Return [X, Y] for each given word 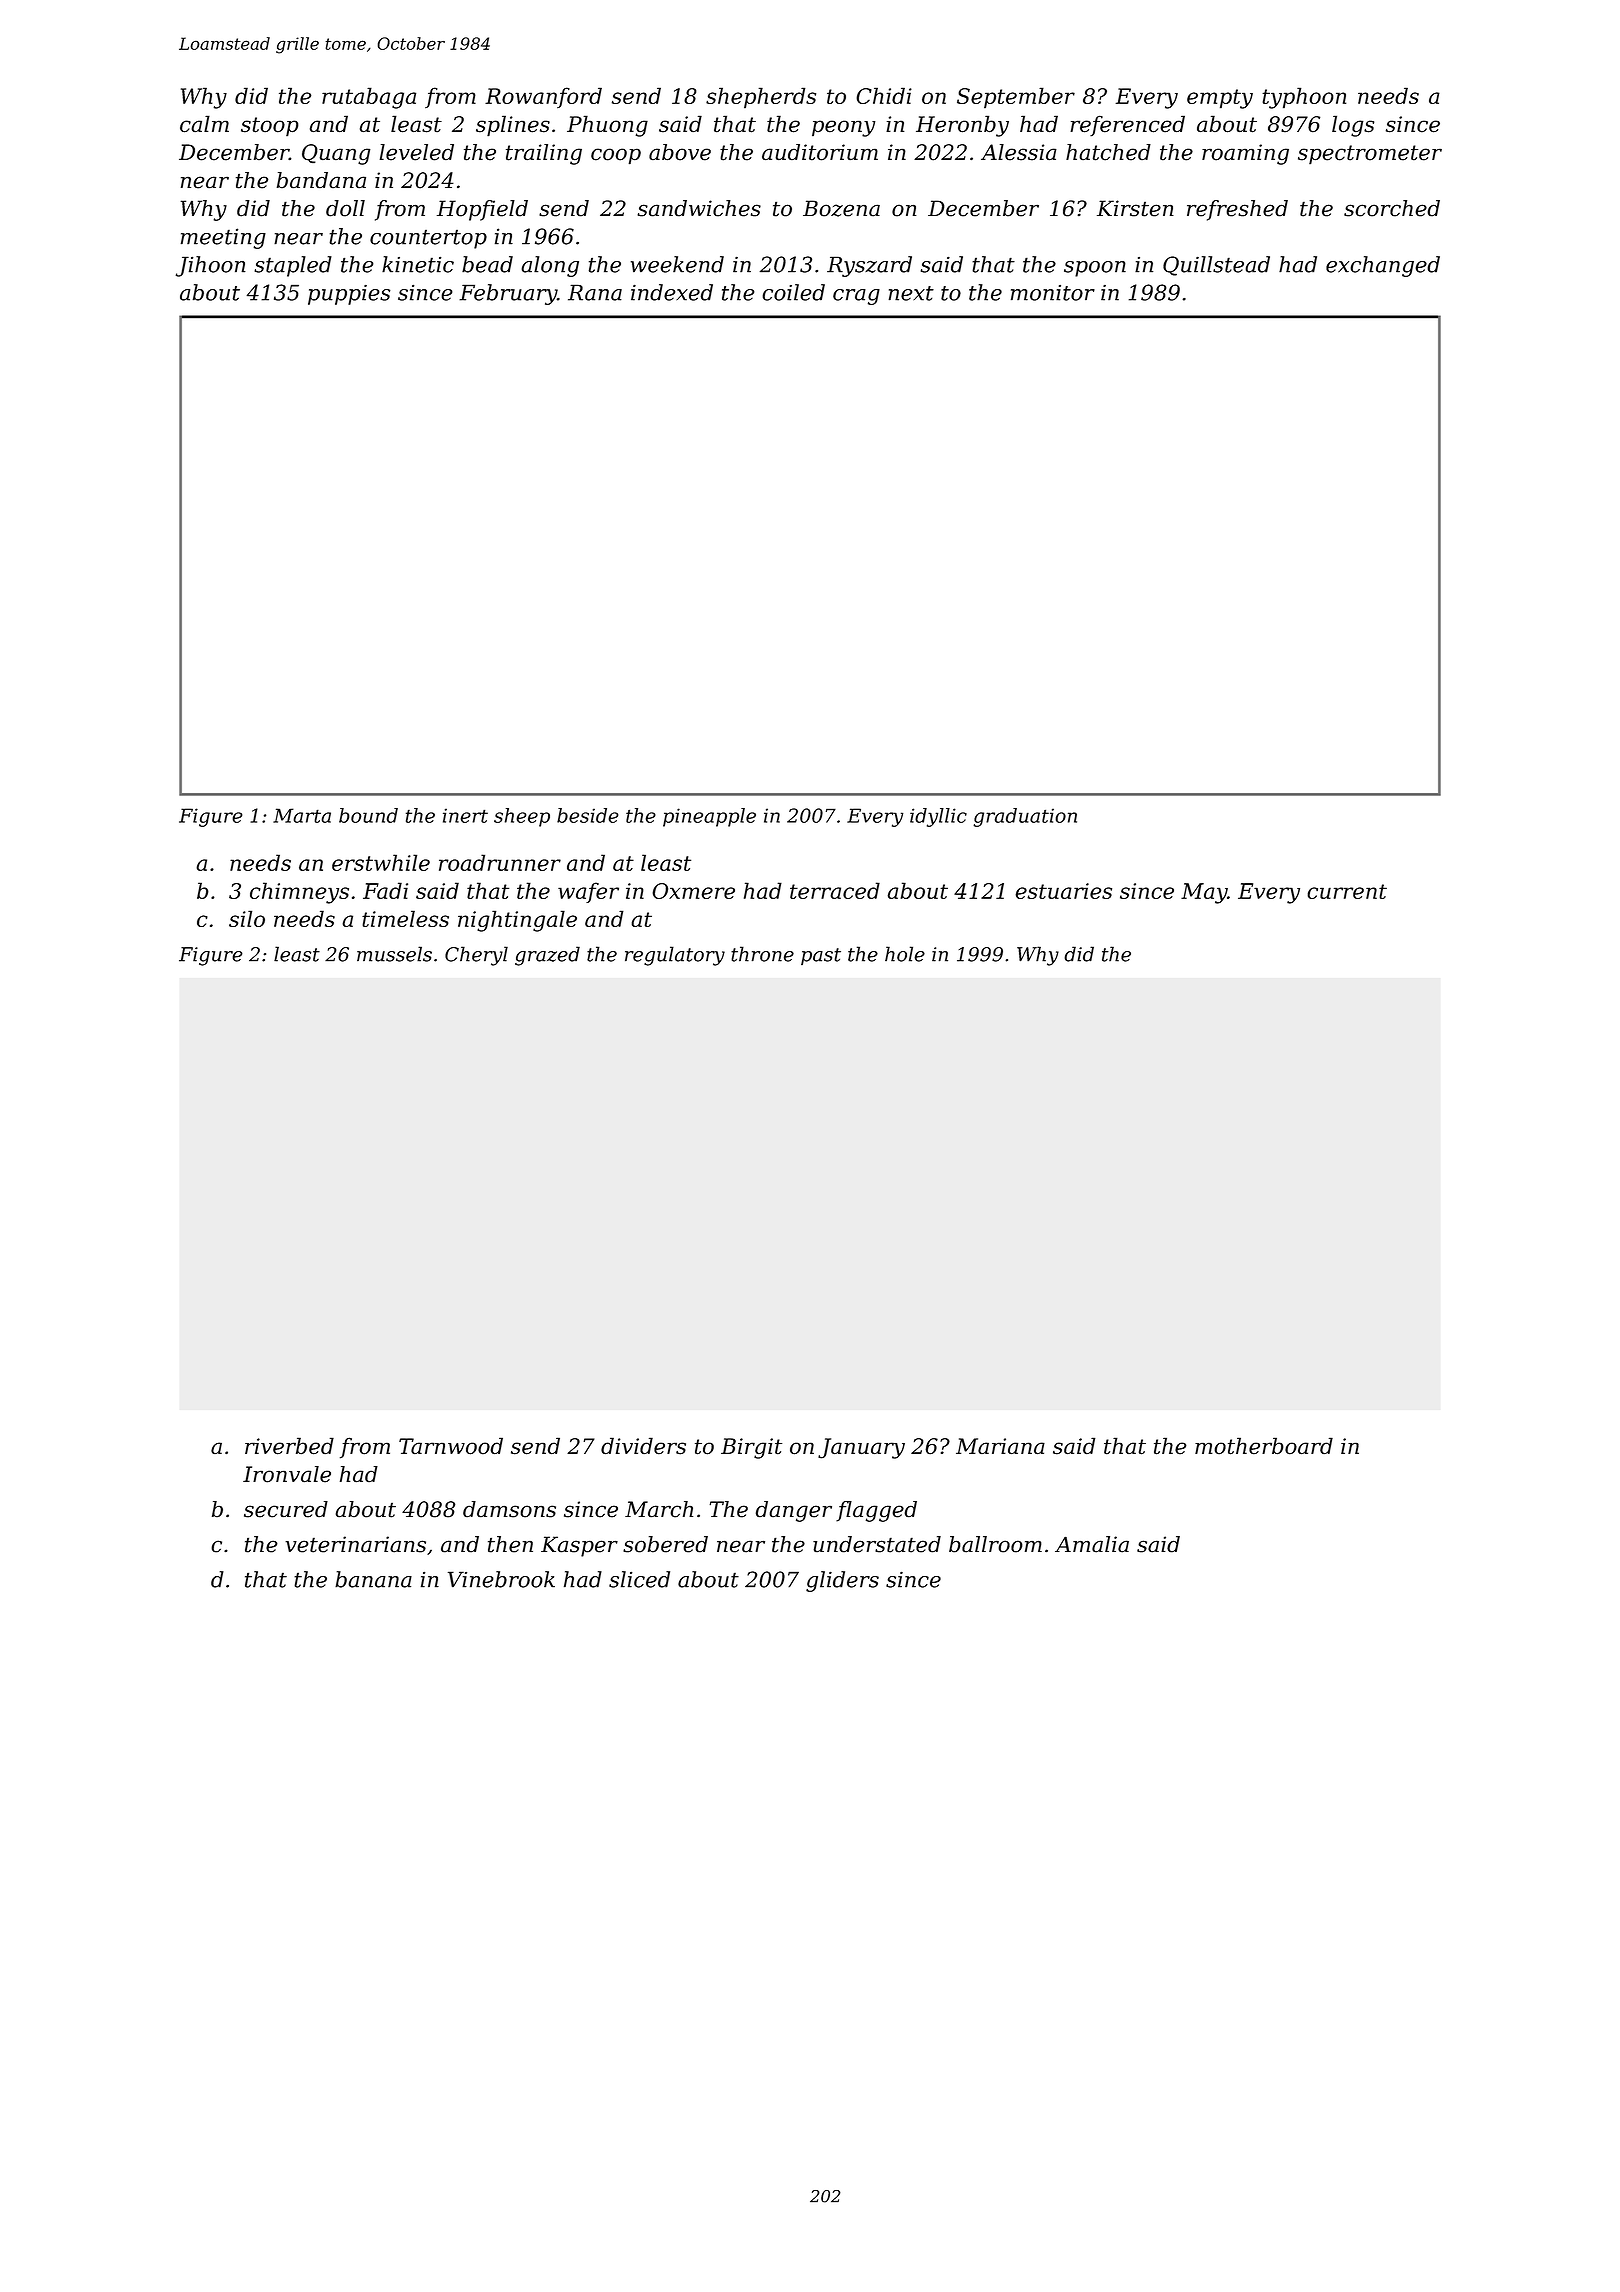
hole [905, 954]
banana [373, 1579]
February [508, 294]
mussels [394, 954]
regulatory [675, 956]
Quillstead [1216, 266]
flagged [876, 1511]
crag [856, 297]
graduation [1025, 817]
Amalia [1092, 1544]
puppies [349, 295]
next [911, 293]
